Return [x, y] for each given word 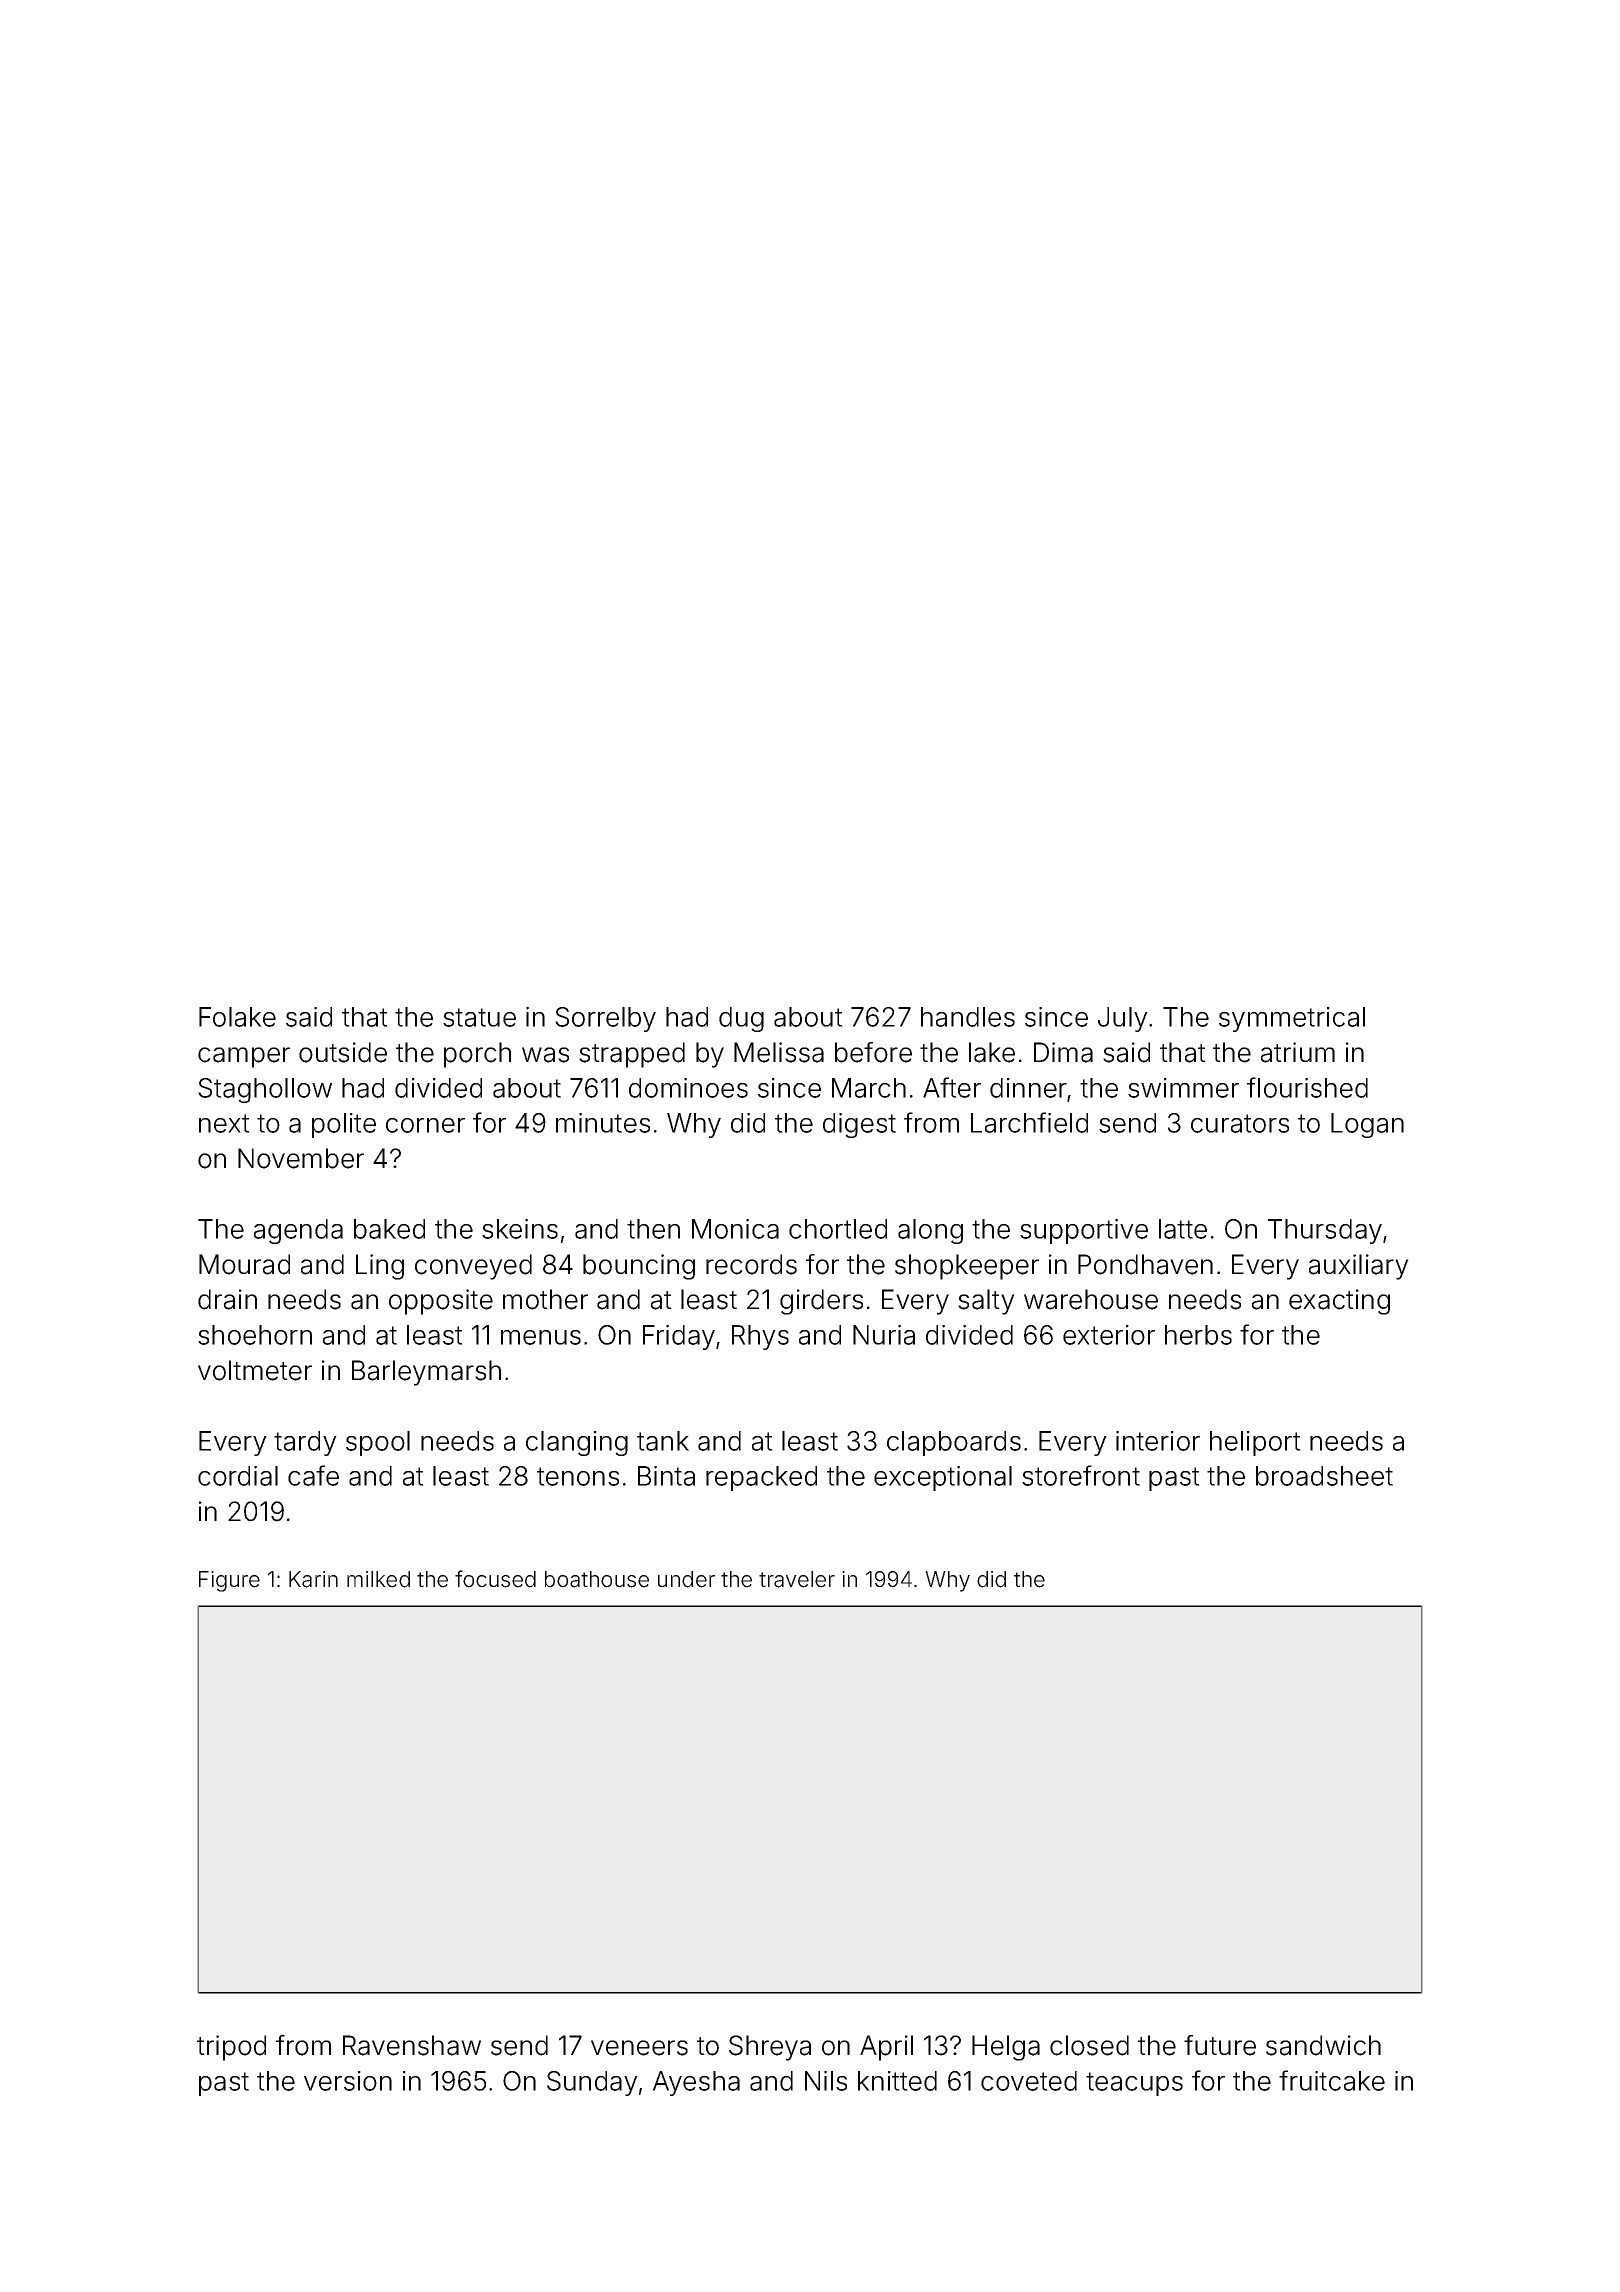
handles [968, 1017]
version [348, 2081]
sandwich [1323, 2045]
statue [479, 1017]
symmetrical [1292, 1019]
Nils [826, 2081]
